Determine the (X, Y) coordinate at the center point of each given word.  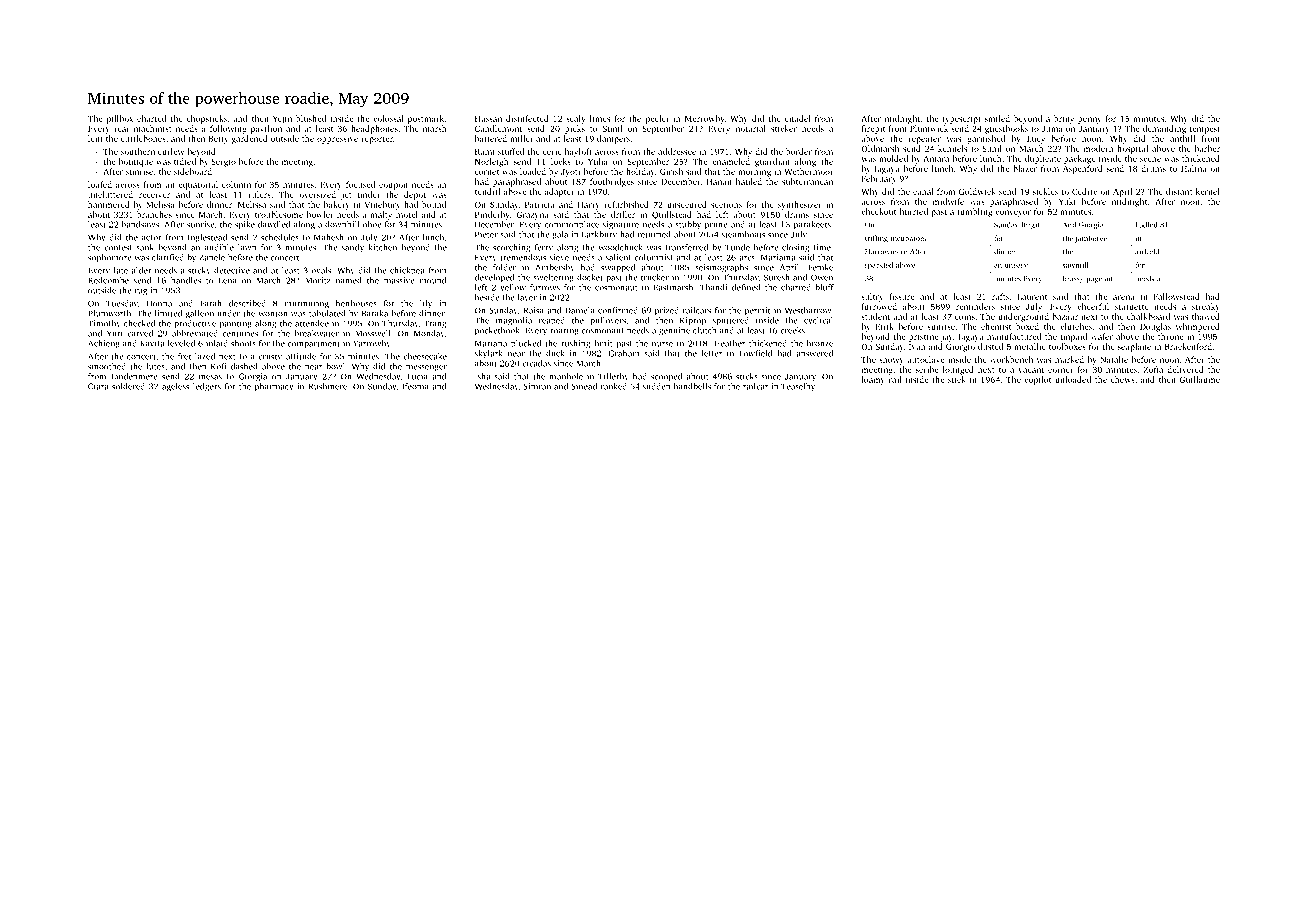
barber (1207, 148)
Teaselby (798, 387)
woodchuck (620, 247)
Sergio (223, 162)
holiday (640, 172)
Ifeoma (415, 386)
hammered (109, 204)
